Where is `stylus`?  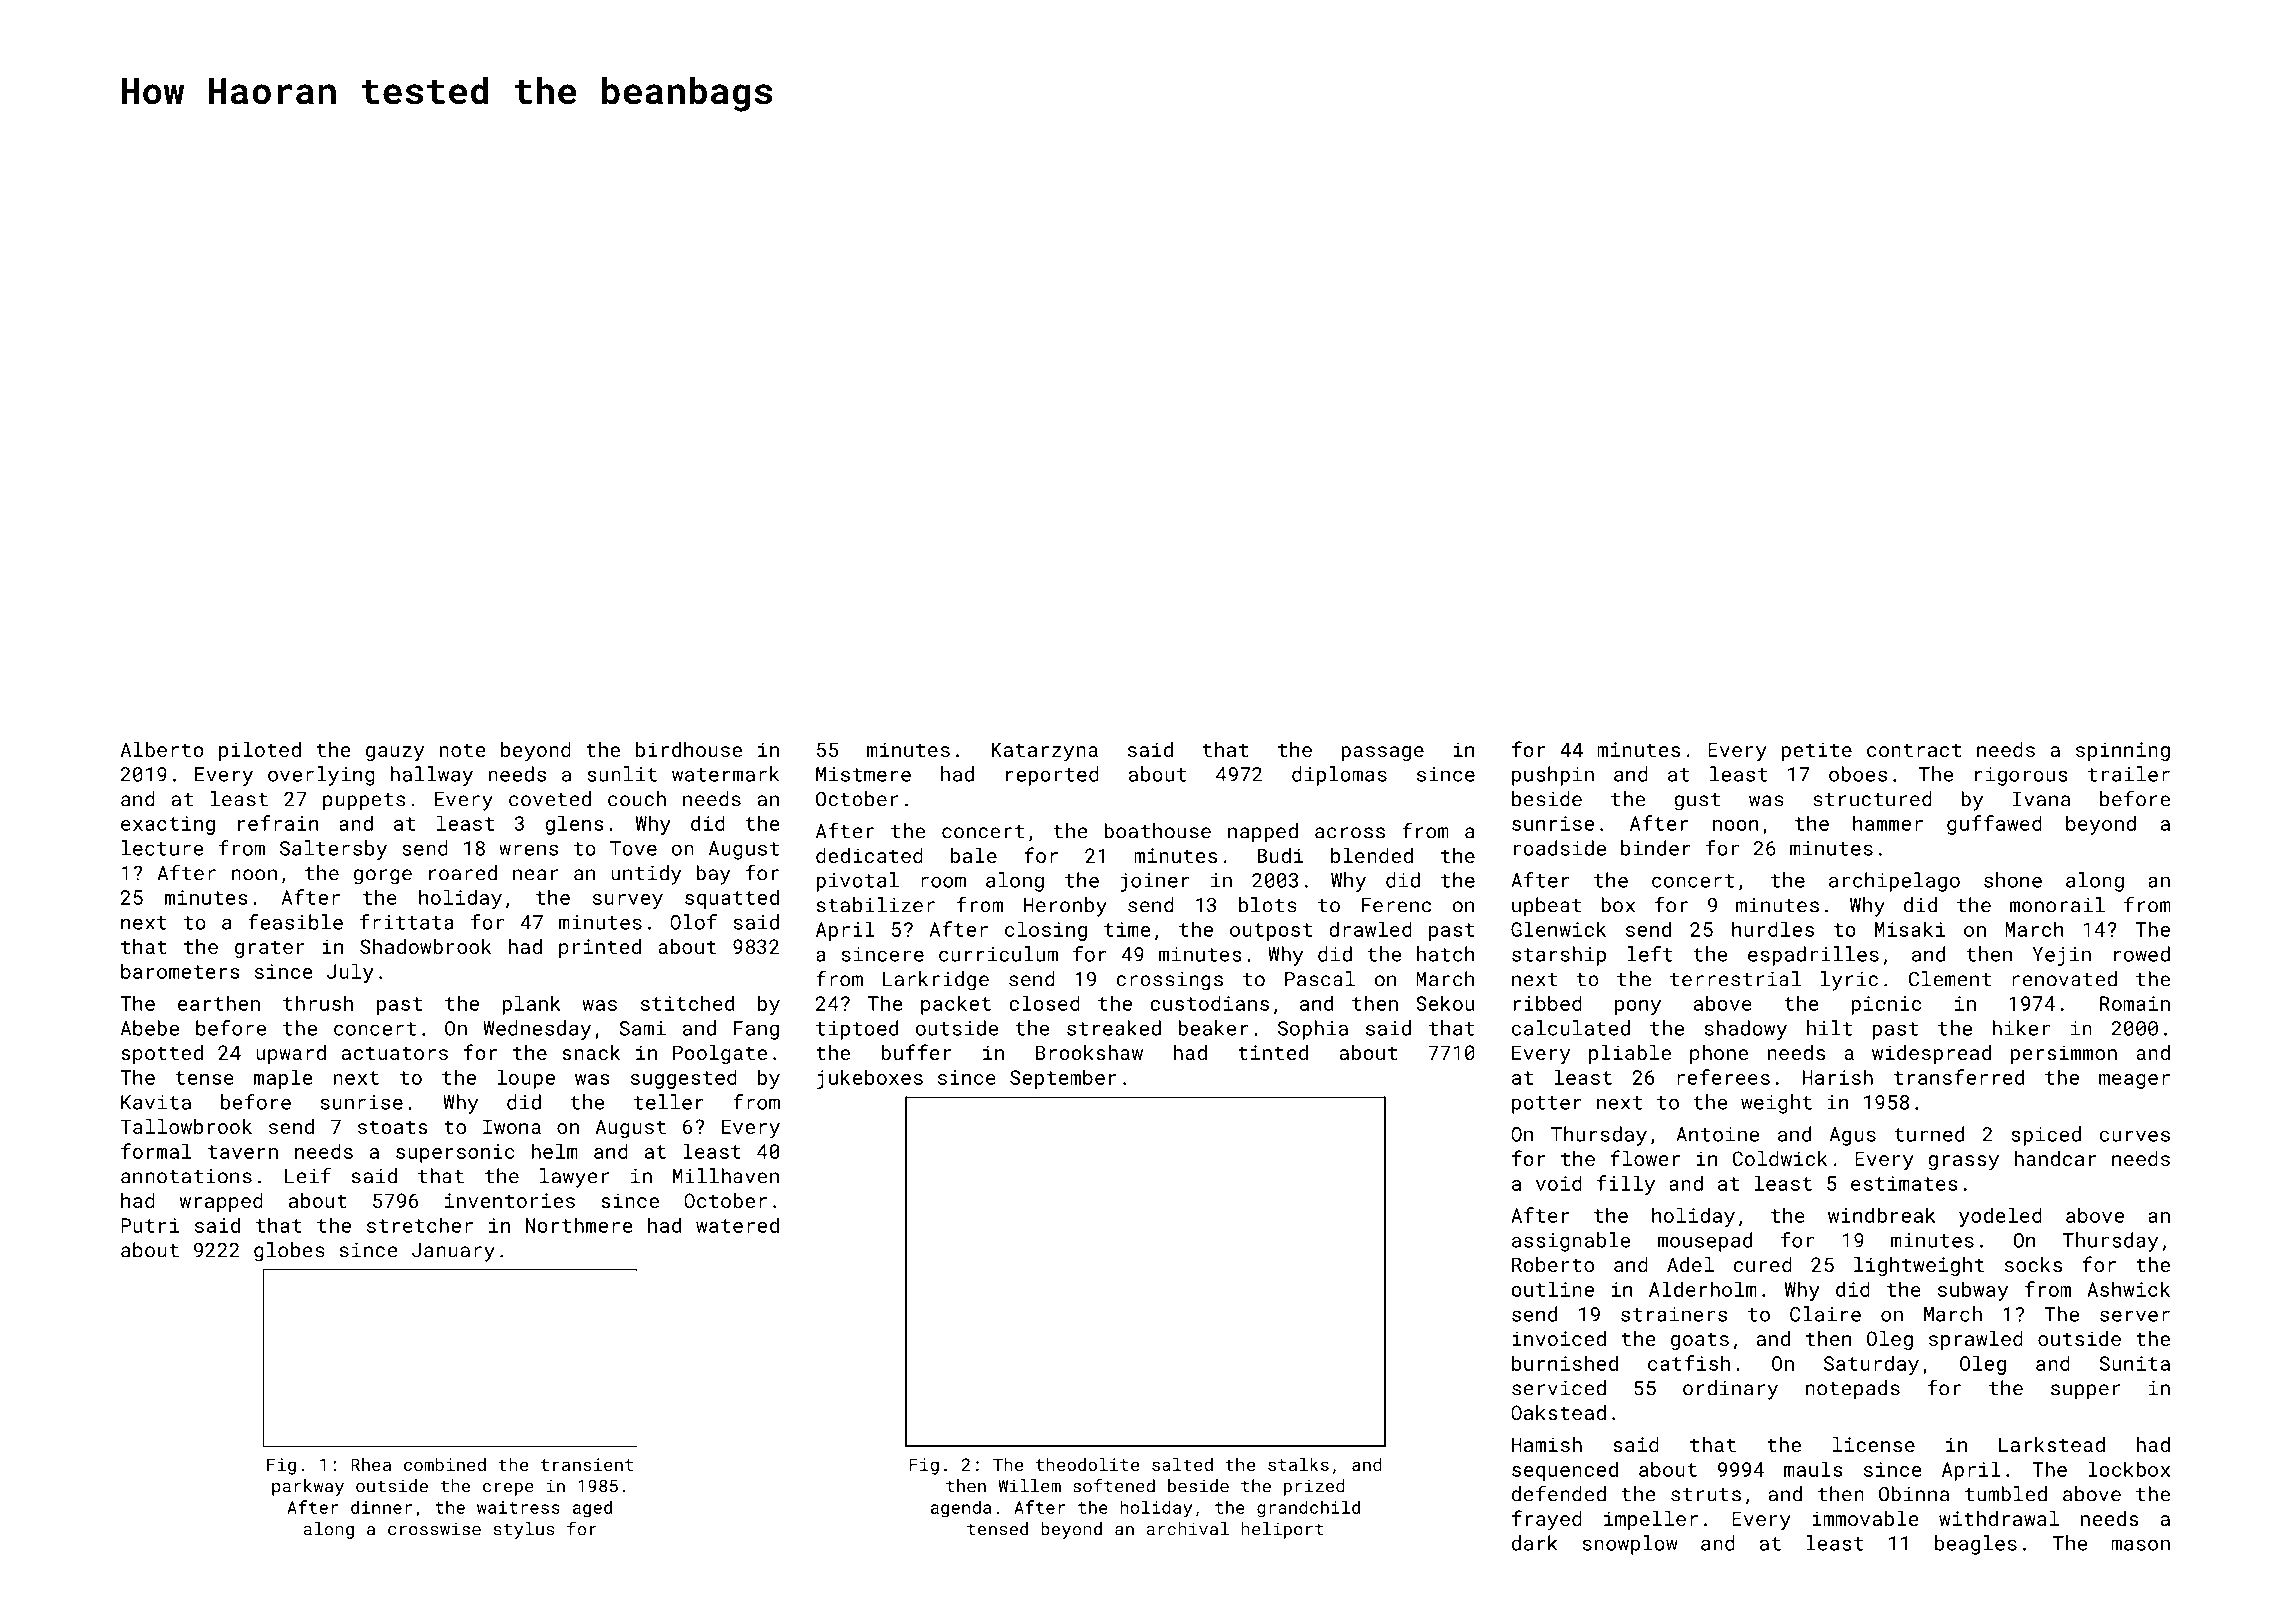 stylus is located at coordinates (524, 1530).
